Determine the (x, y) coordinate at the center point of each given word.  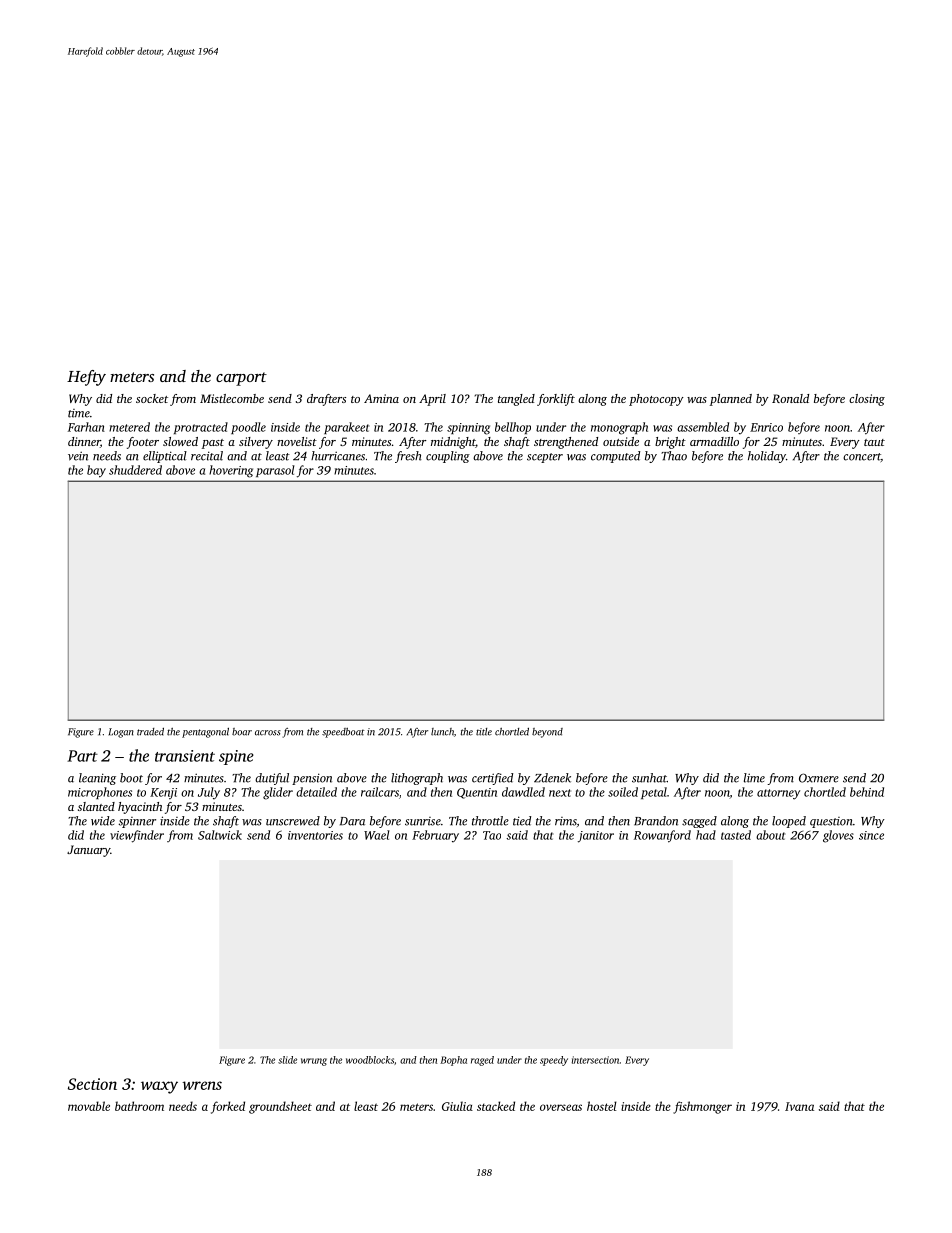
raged (482, 1061)
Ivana (799, 1106)
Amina (381, 398)
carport (241, 379)
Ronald (790, 398)
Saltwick (220, 835)
